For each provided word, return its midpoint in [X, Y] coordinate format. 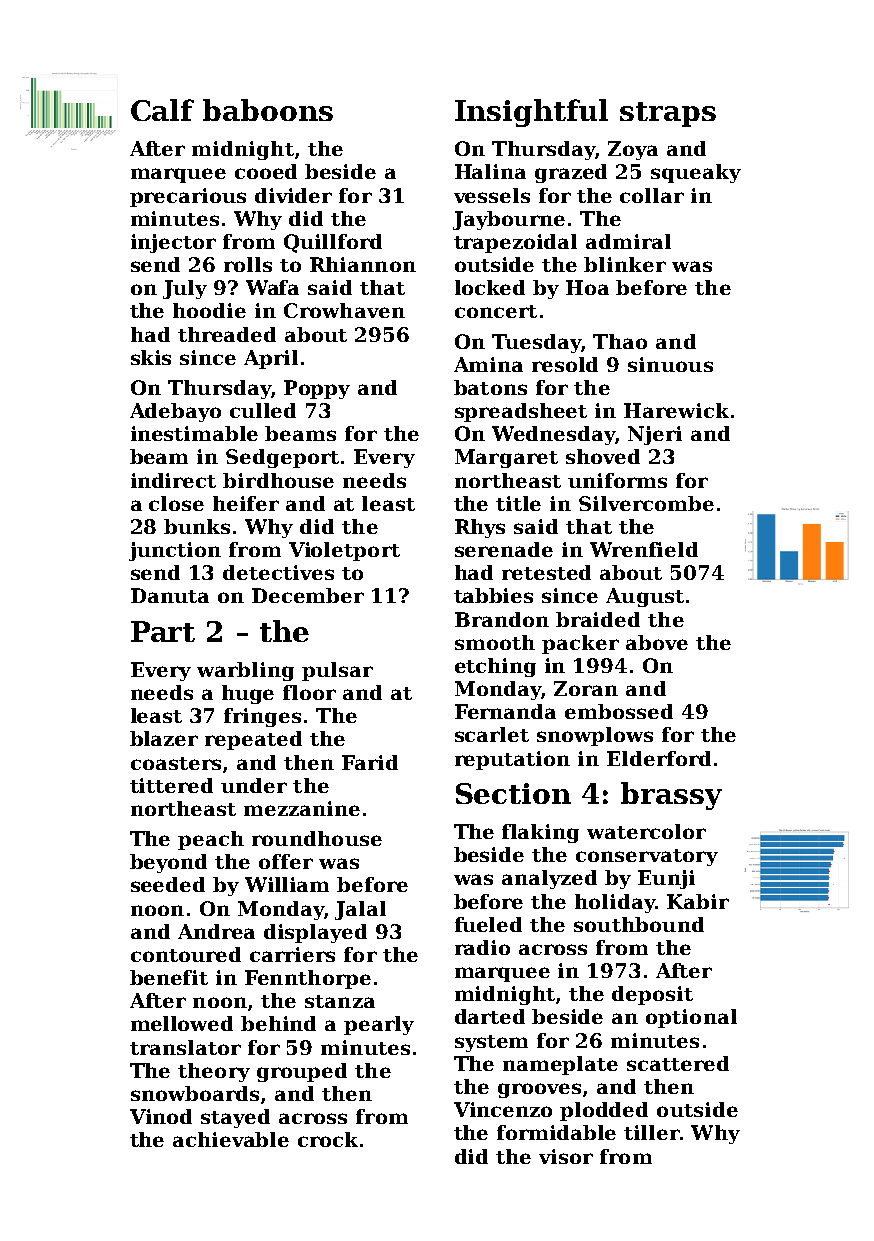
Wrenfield [644, 549]
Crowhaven [344, 310]
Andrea [216, 931]
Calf [162, 110]
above [657, 642]
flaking [540, 833]
